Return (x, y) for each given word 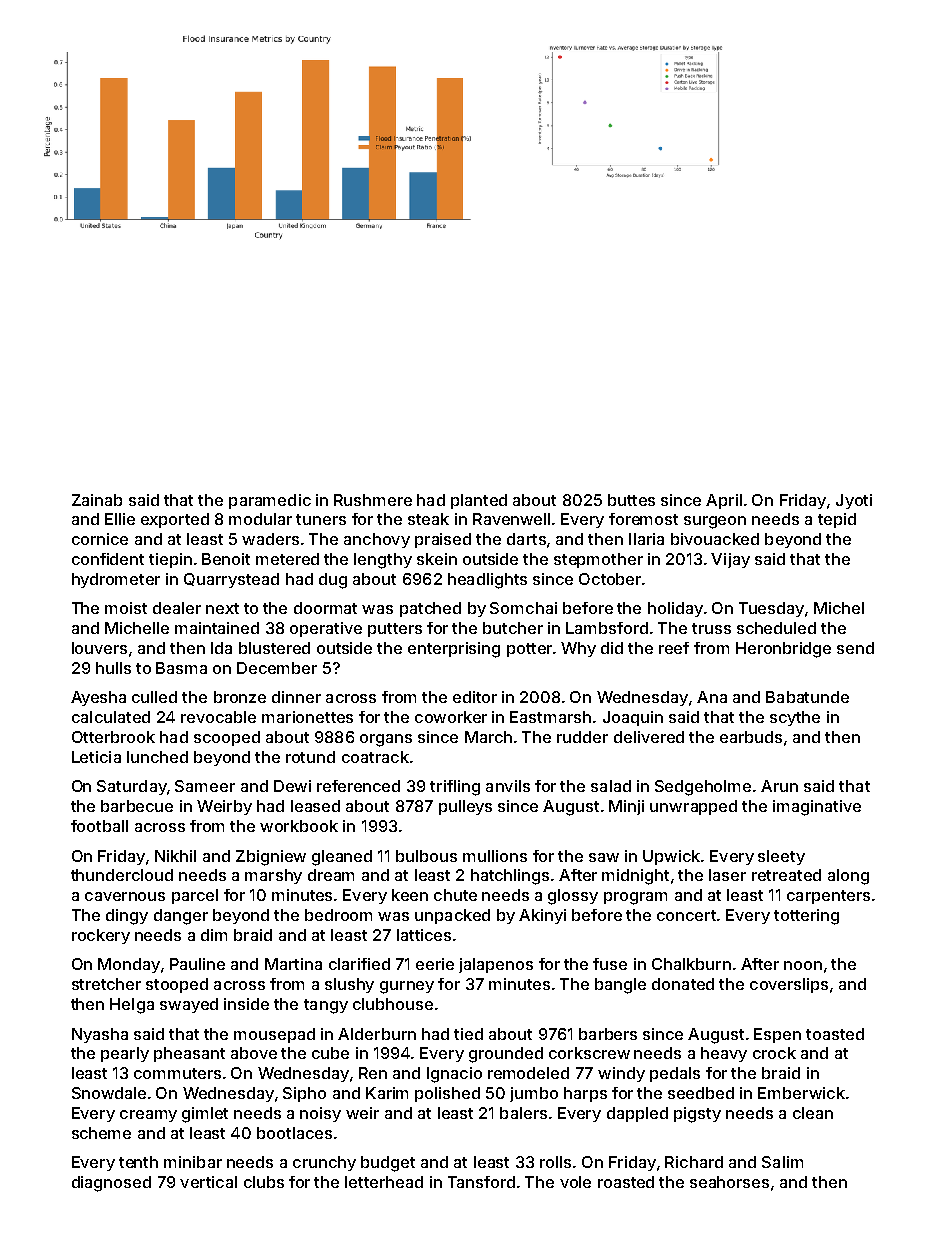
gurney (407, 987)
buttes (631, 500)
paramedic (270, 501)
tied (468, 1034)
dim (214, 935)
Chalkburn (691, 964)
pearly (125, 1054)
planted (479, 501)
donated (683, 984)
